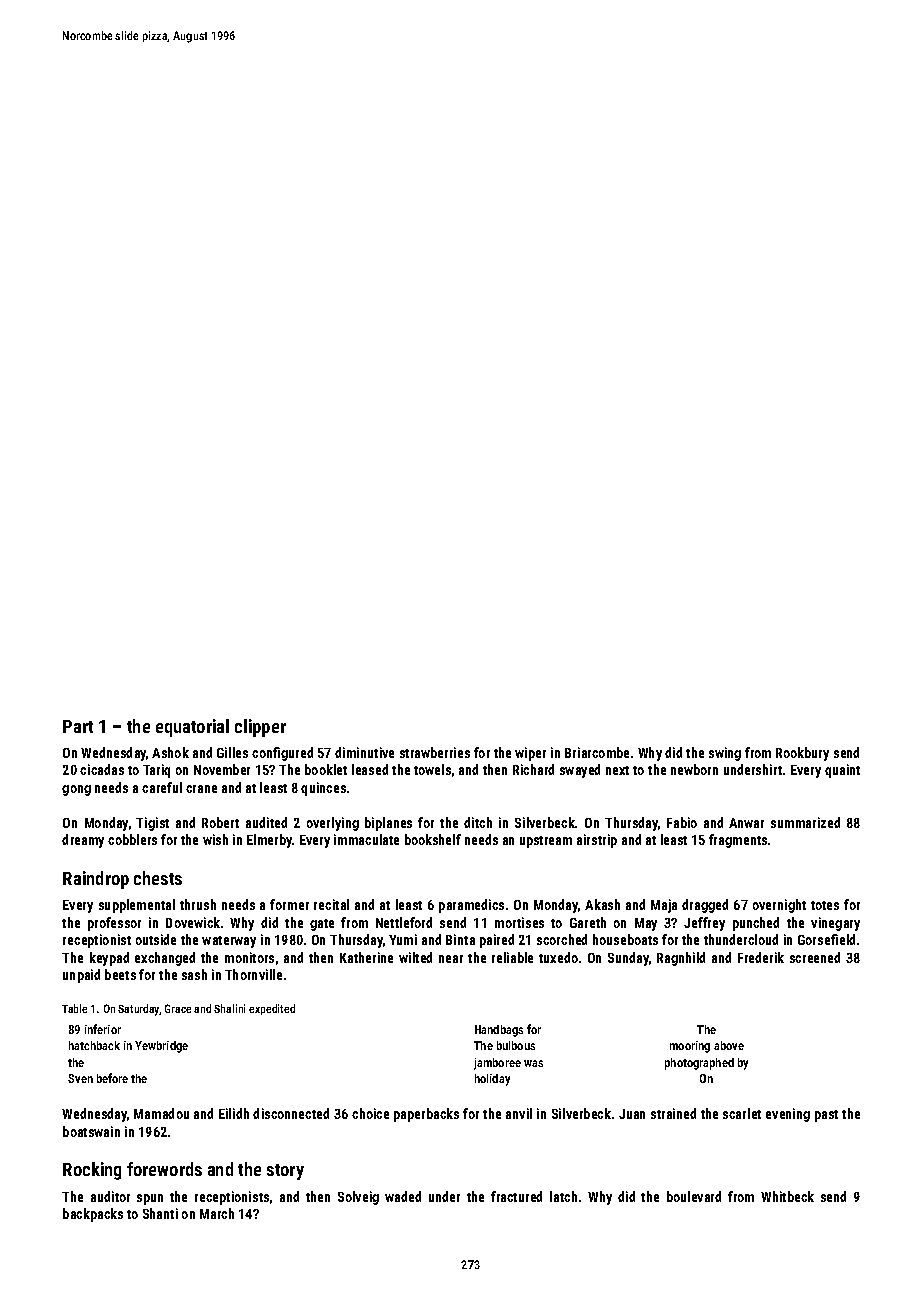  What do you see at coordinates (694, 1196) in the page?
I see `boulevard` at bounding box center [694, 1196].
